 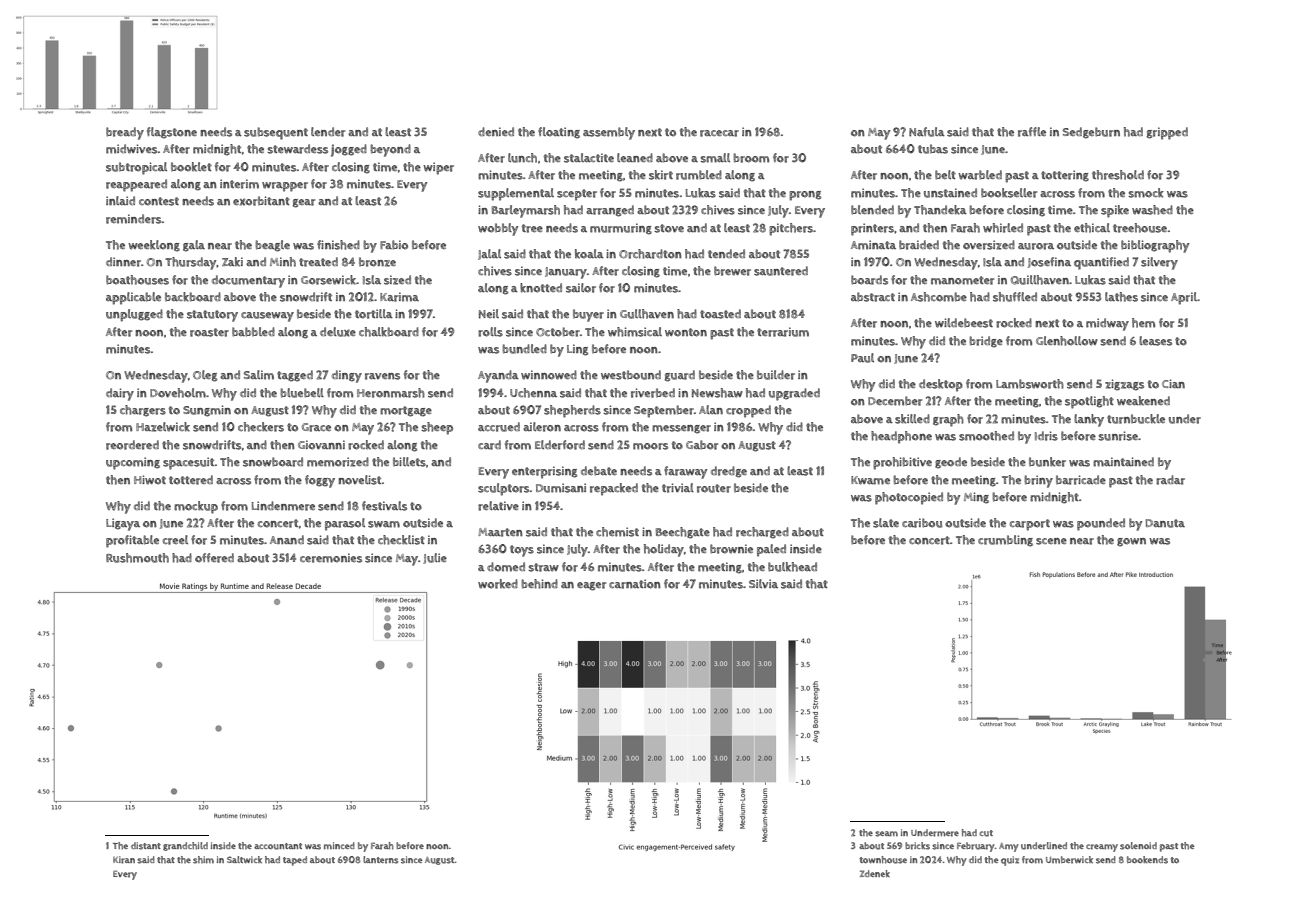 I want to click on shim, so click(x=203, y=860).
